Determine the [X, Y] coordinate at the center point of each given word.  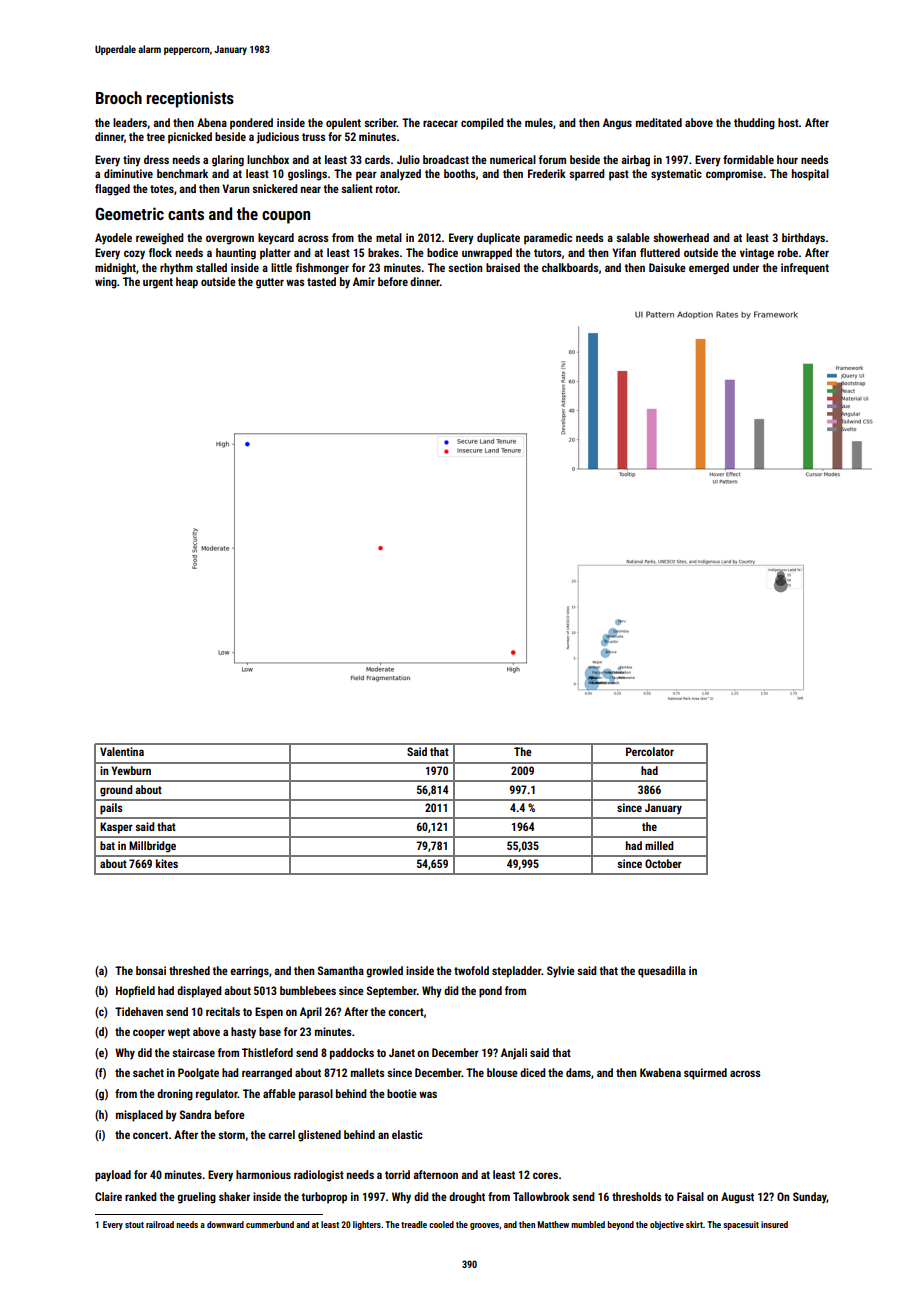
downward [225, 1224]
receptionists [190, 99]
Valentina [122, 751]
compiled [482, 124]
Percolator [650, 751]
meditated [659, 122]
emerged [709, 269]
